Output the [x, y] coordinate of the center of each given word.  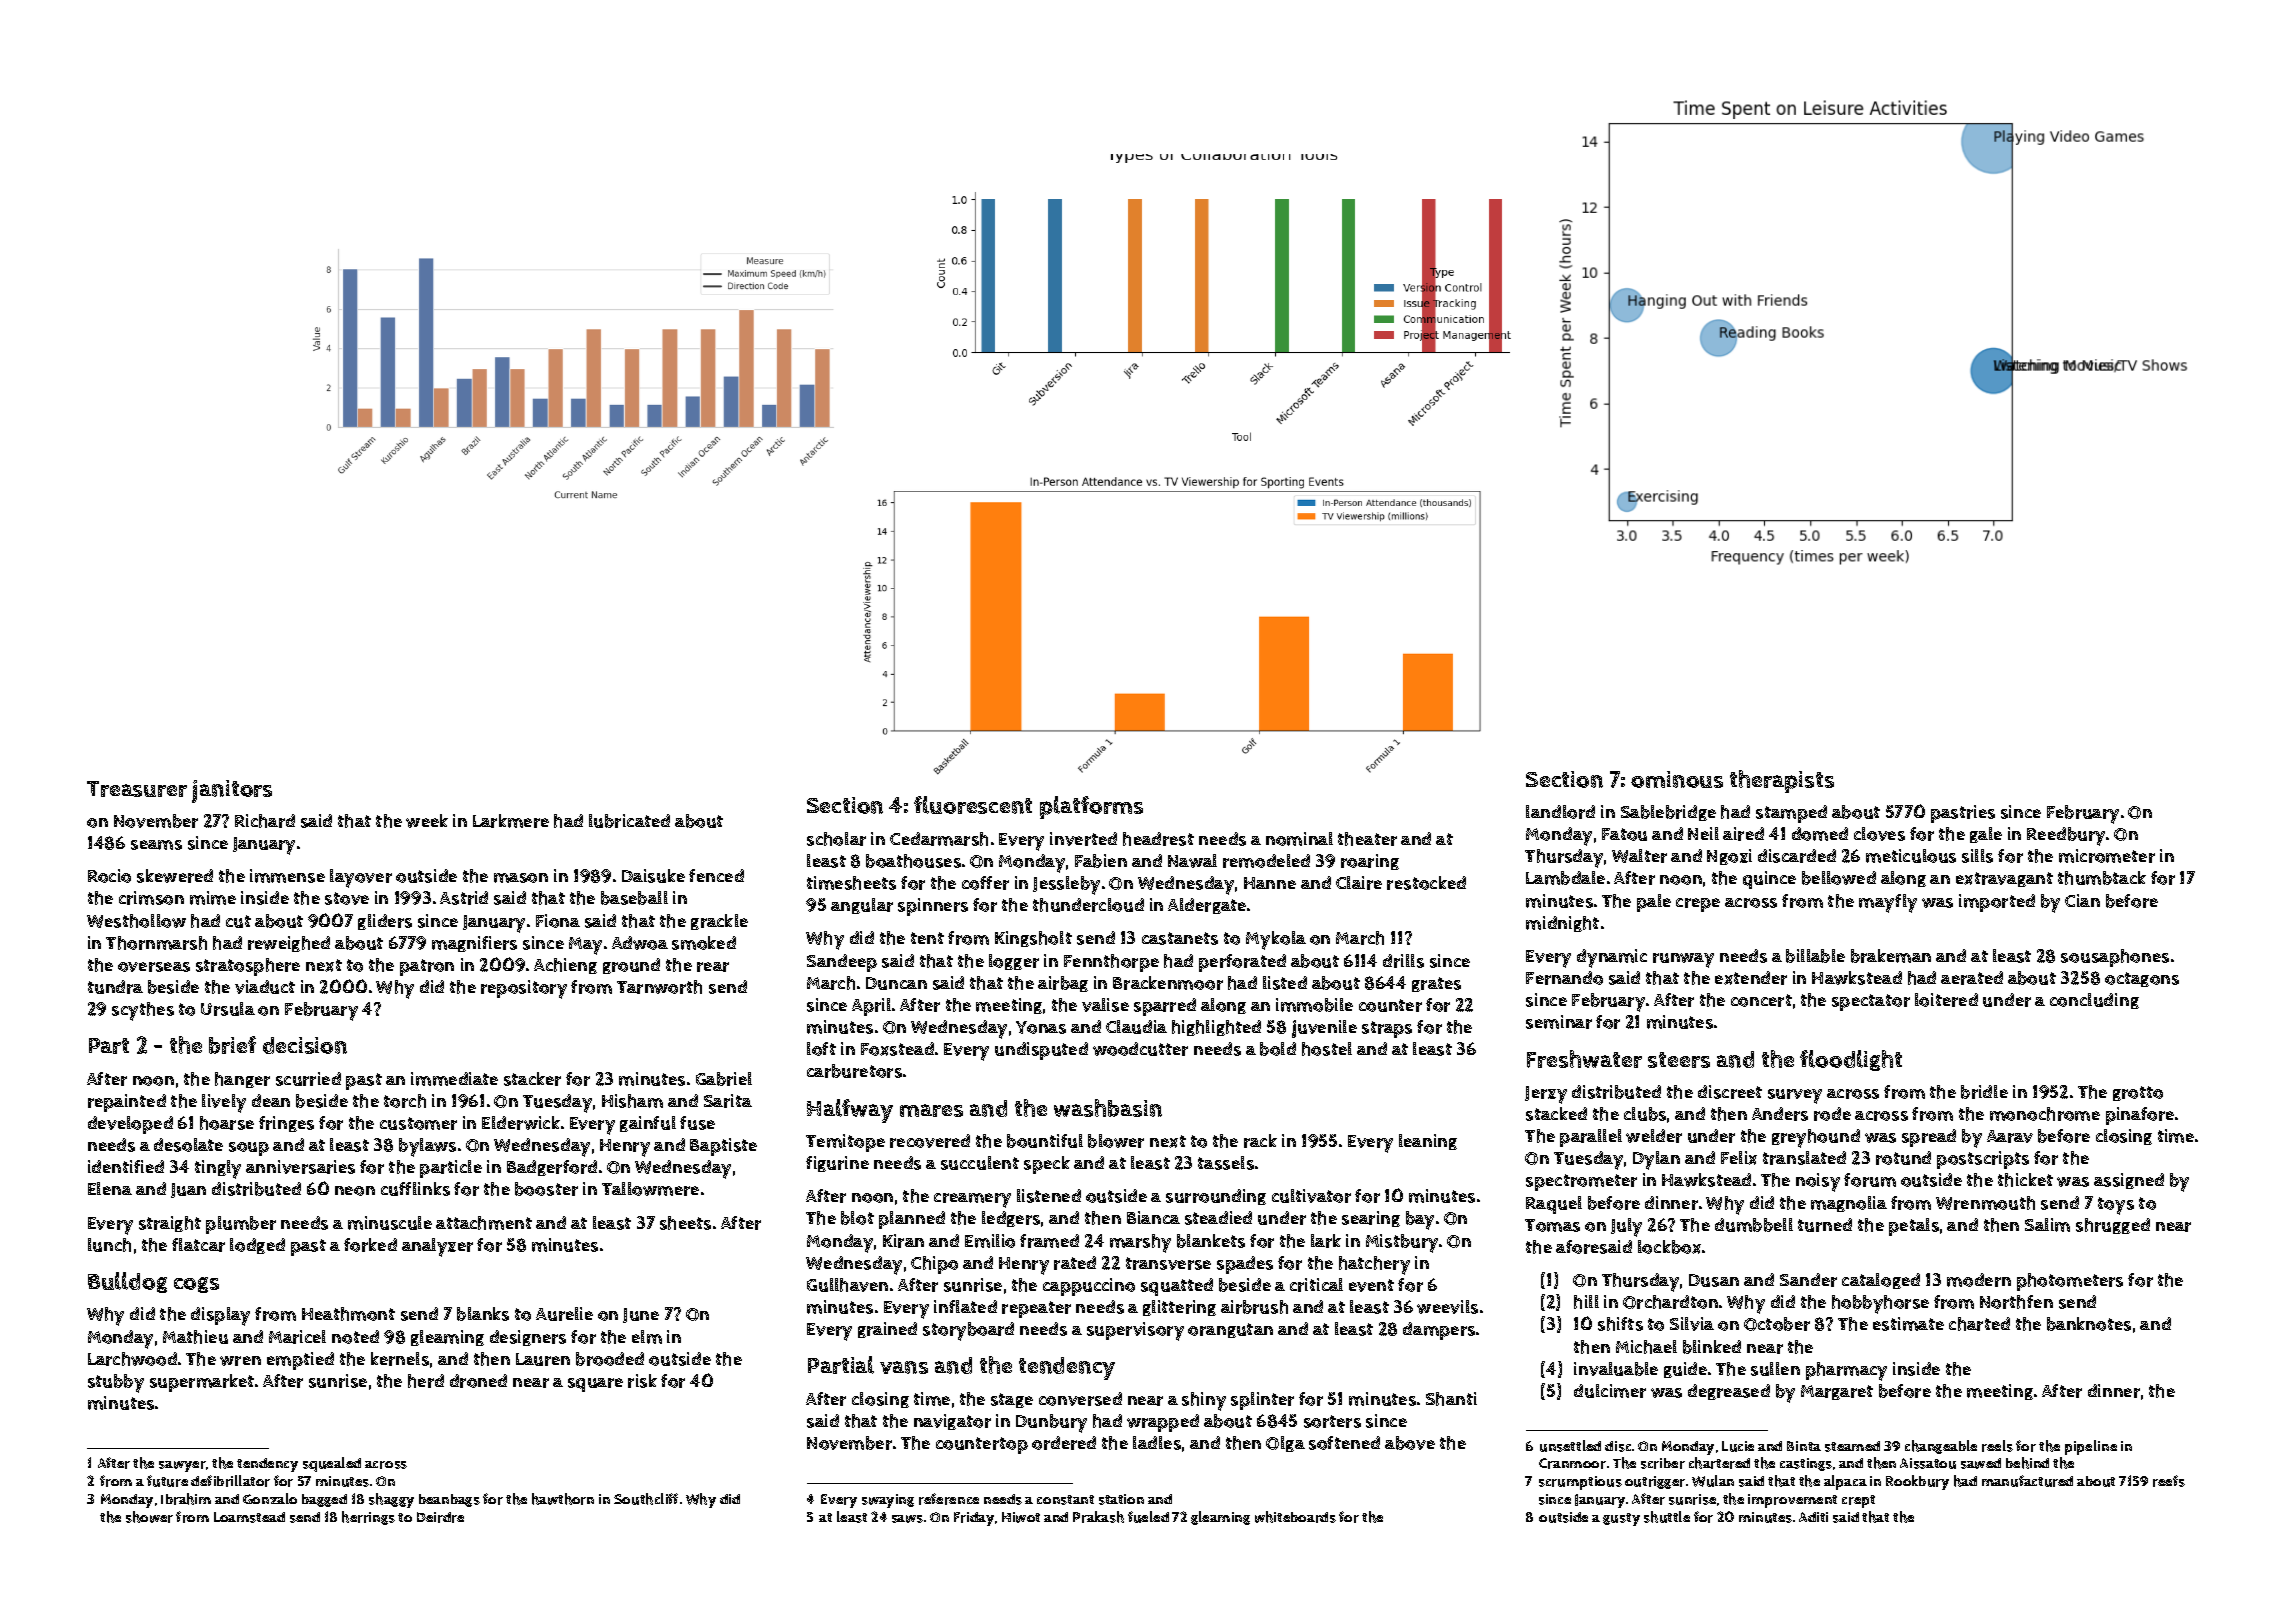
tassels [1226, 1163]
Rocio [109, 876]
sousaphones [2115, 958]
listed [1285, 983]
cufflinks [415, 1189]
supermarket [202, 1383]
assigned [2129, 1181]
